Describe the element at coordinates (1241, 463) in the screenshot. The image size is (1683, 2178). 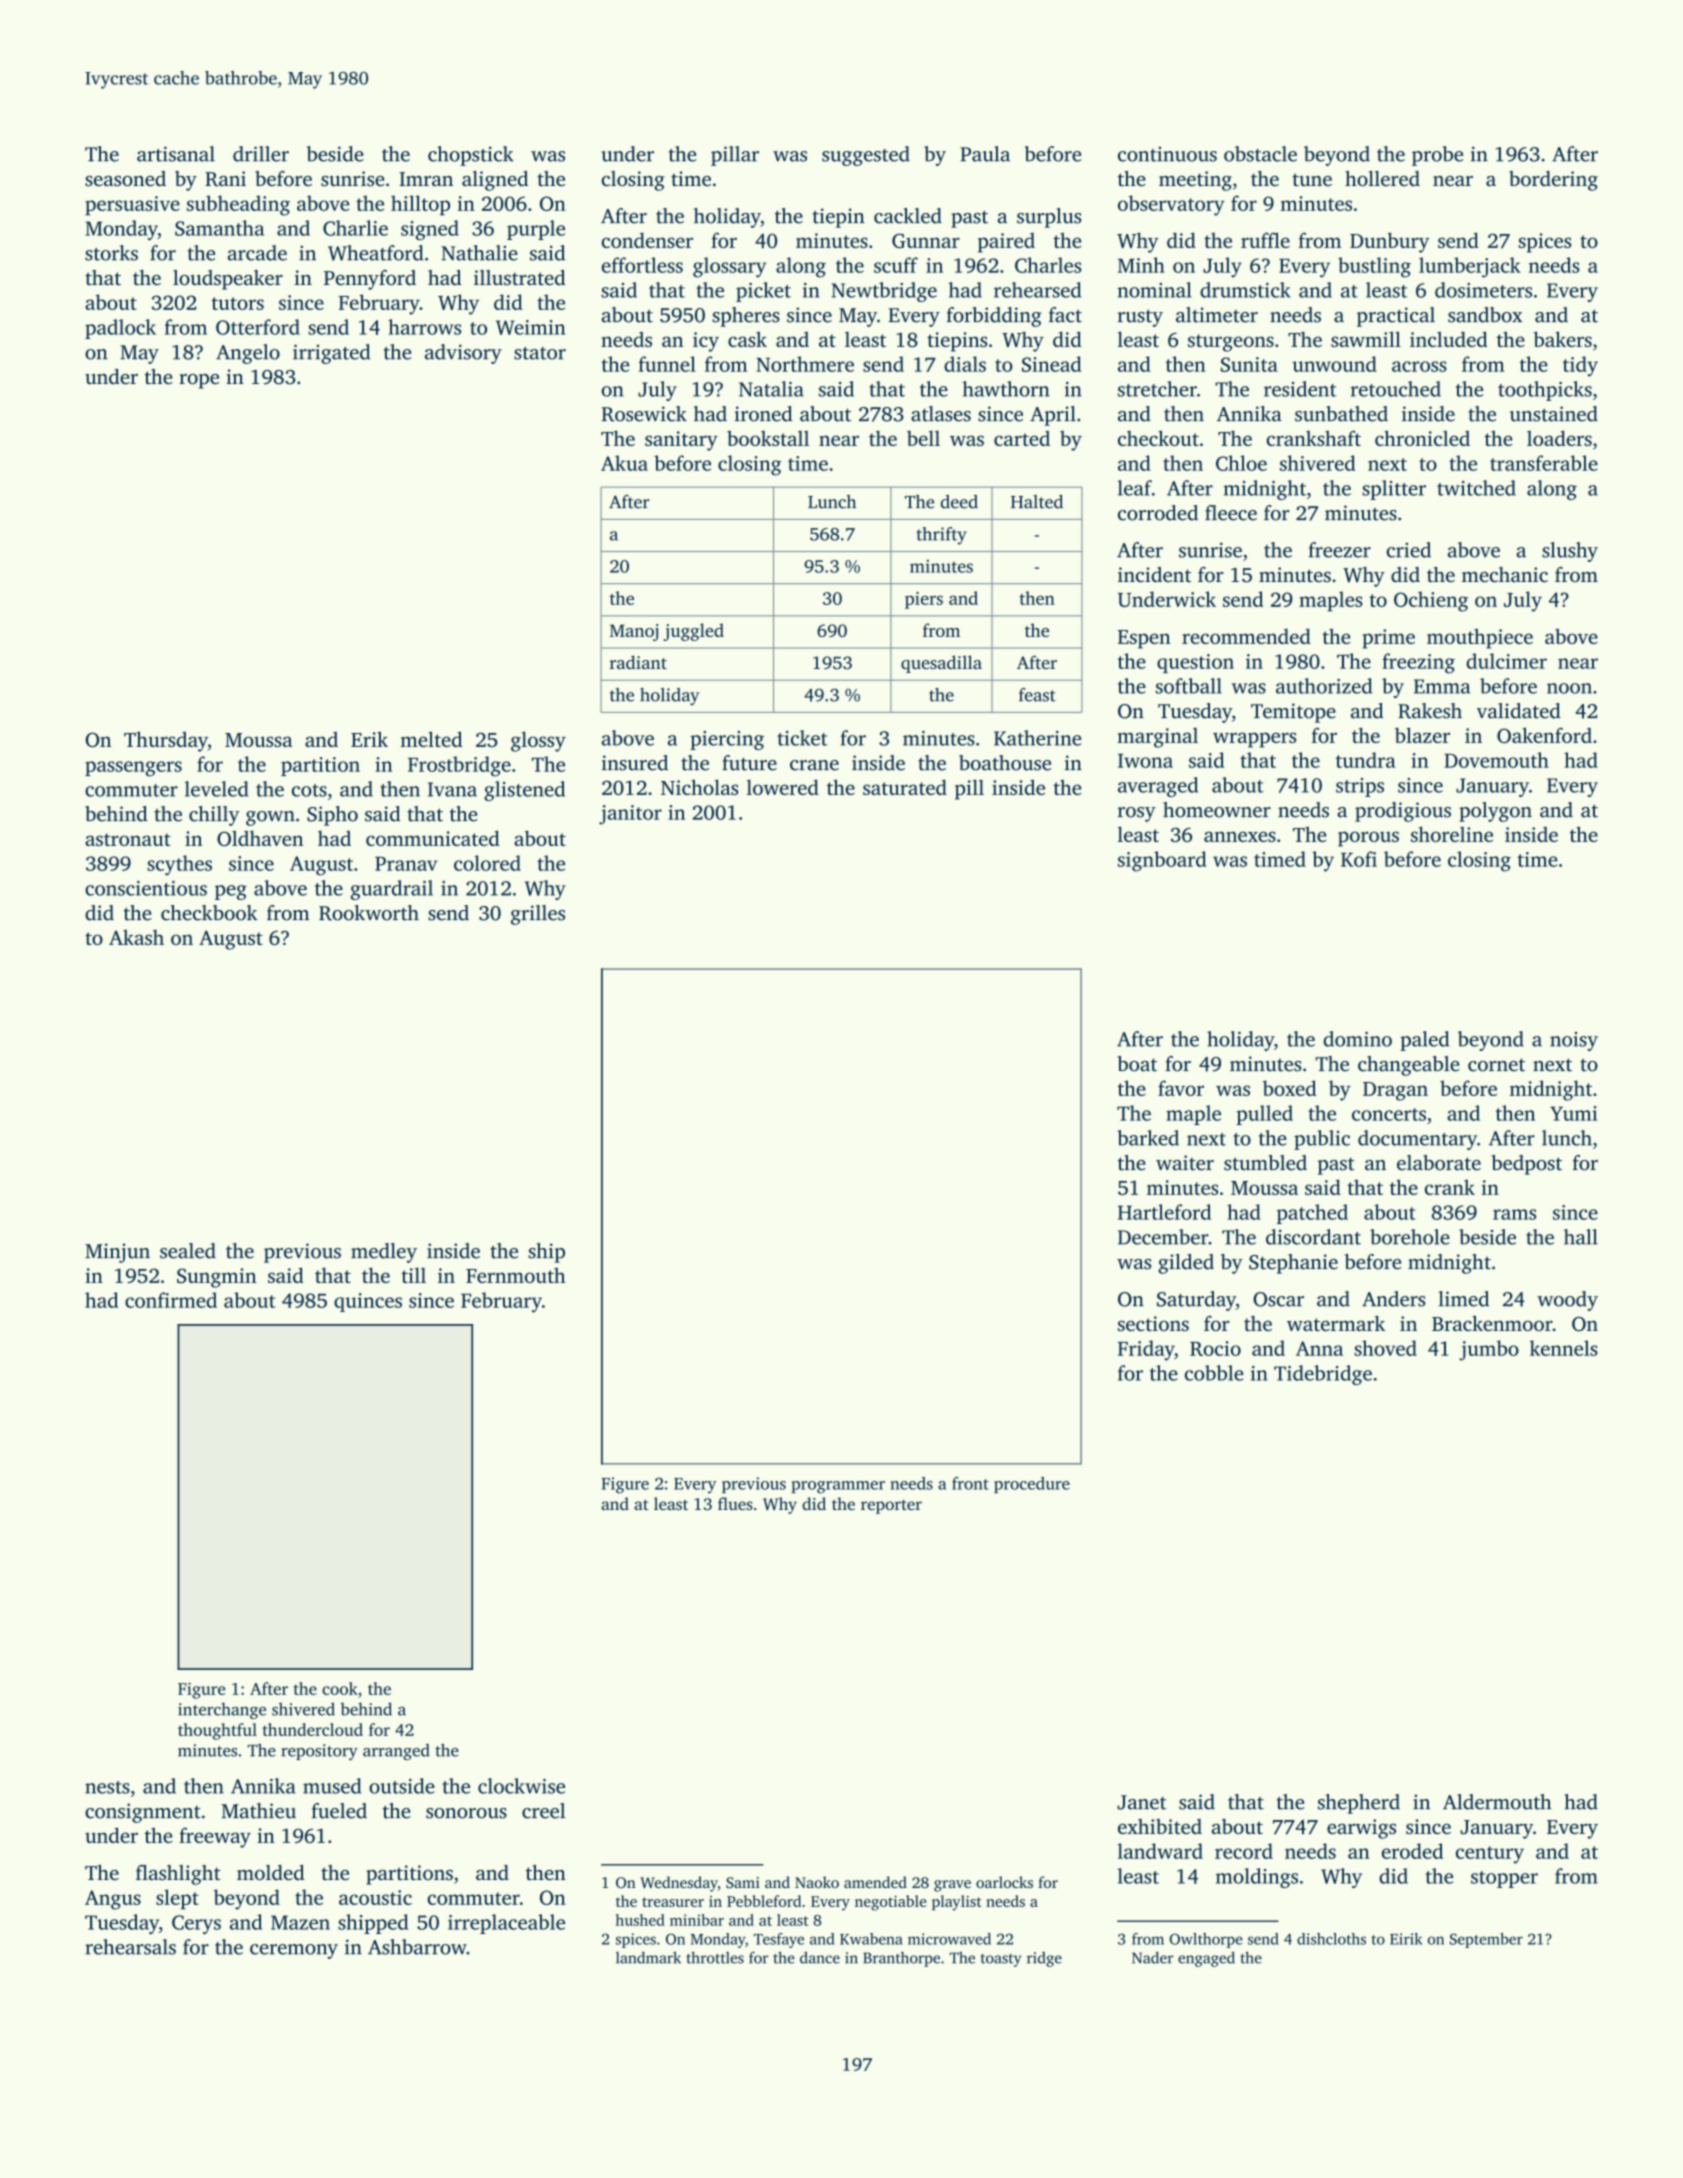
I see `Chloe` at that location.
